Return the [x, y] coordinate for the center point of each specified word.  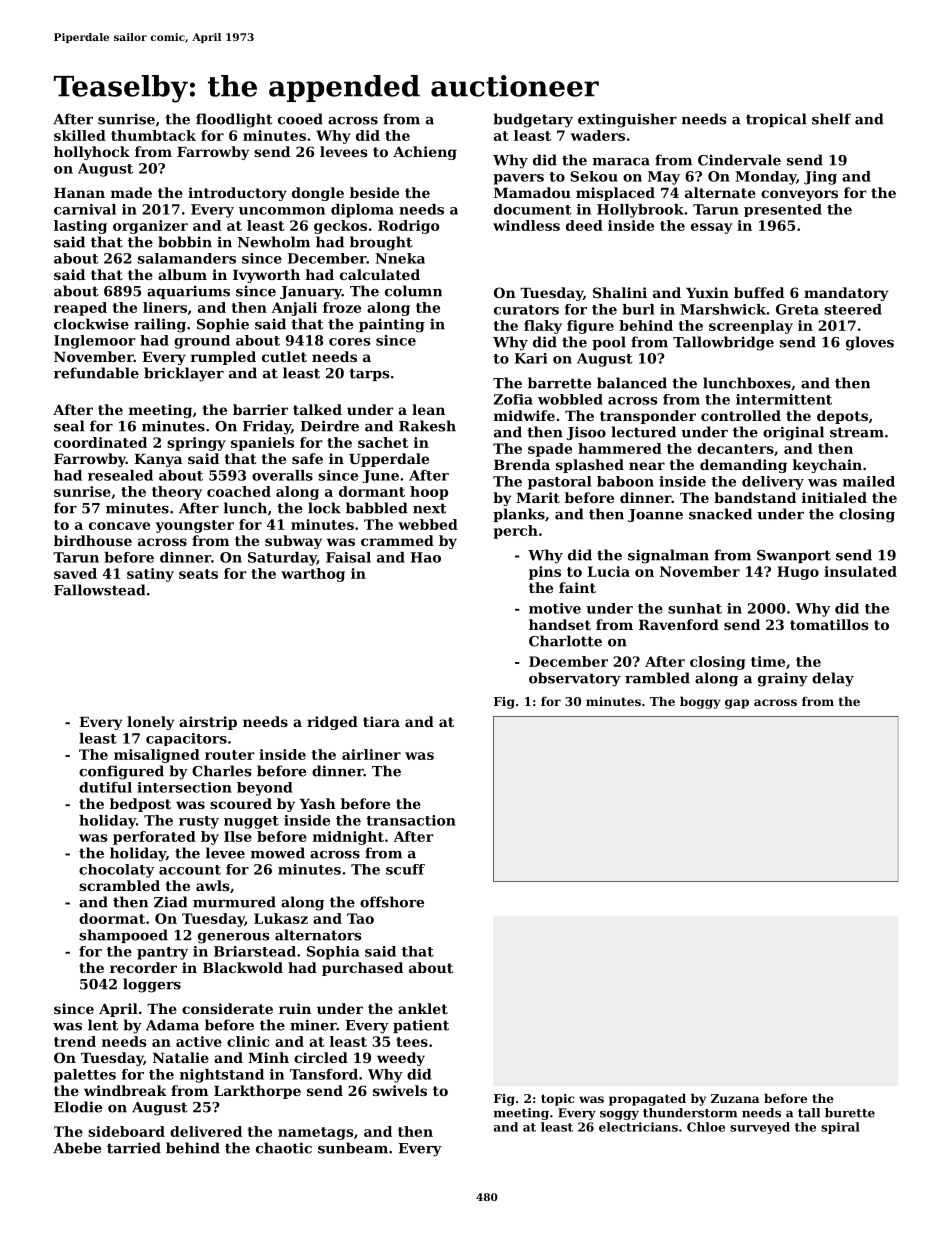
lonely [151, 723]
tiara [381, 721]
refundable [96, 373]
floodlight [234, 120]
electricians [638, 1127]
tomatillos [829, 624]
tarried [134, 1148]
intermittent [784, 399]
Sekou [594, 176]
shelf [831, 119]
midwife [524, 415]
